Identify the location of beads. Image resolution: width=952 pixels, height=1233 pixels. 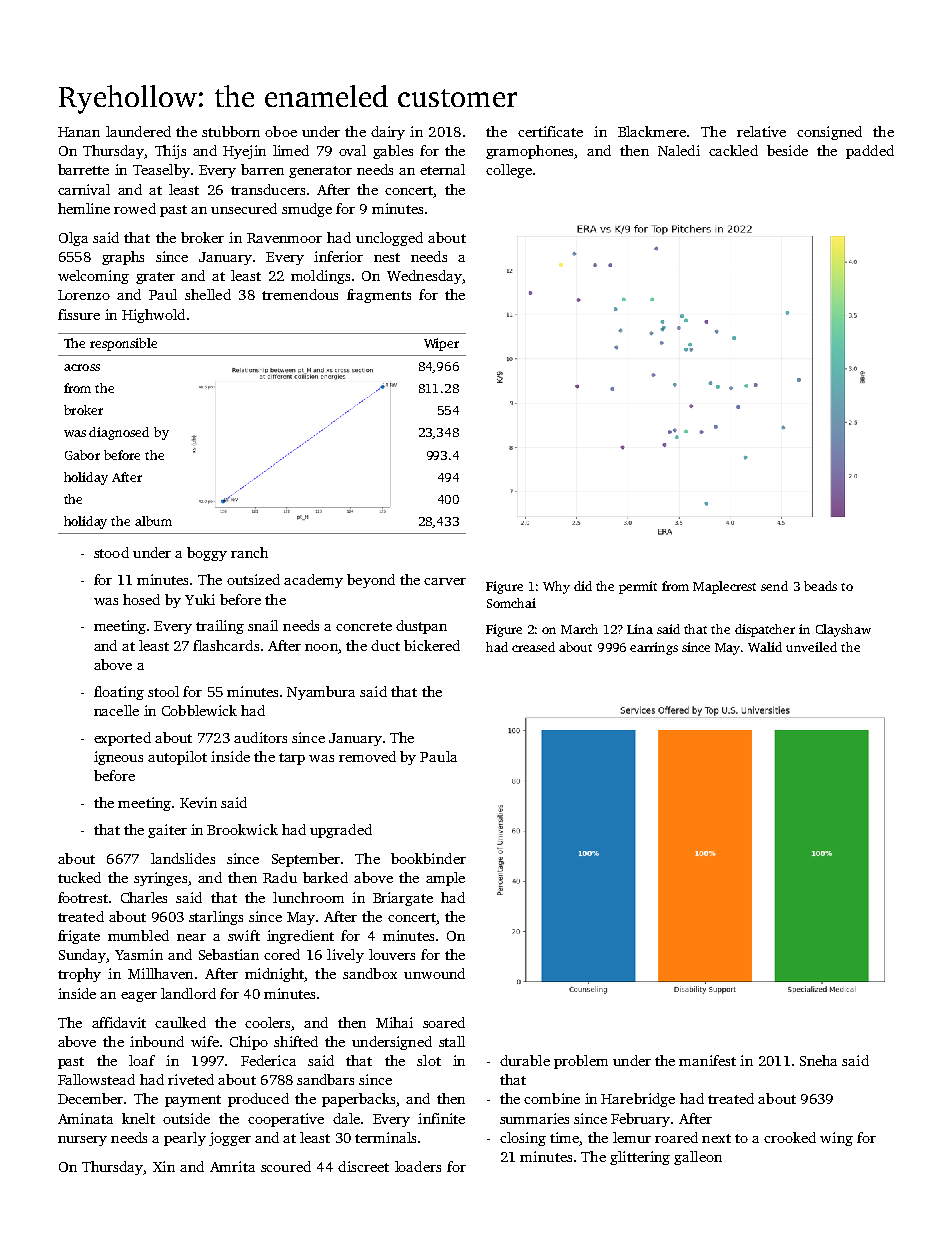
(820, 586).
